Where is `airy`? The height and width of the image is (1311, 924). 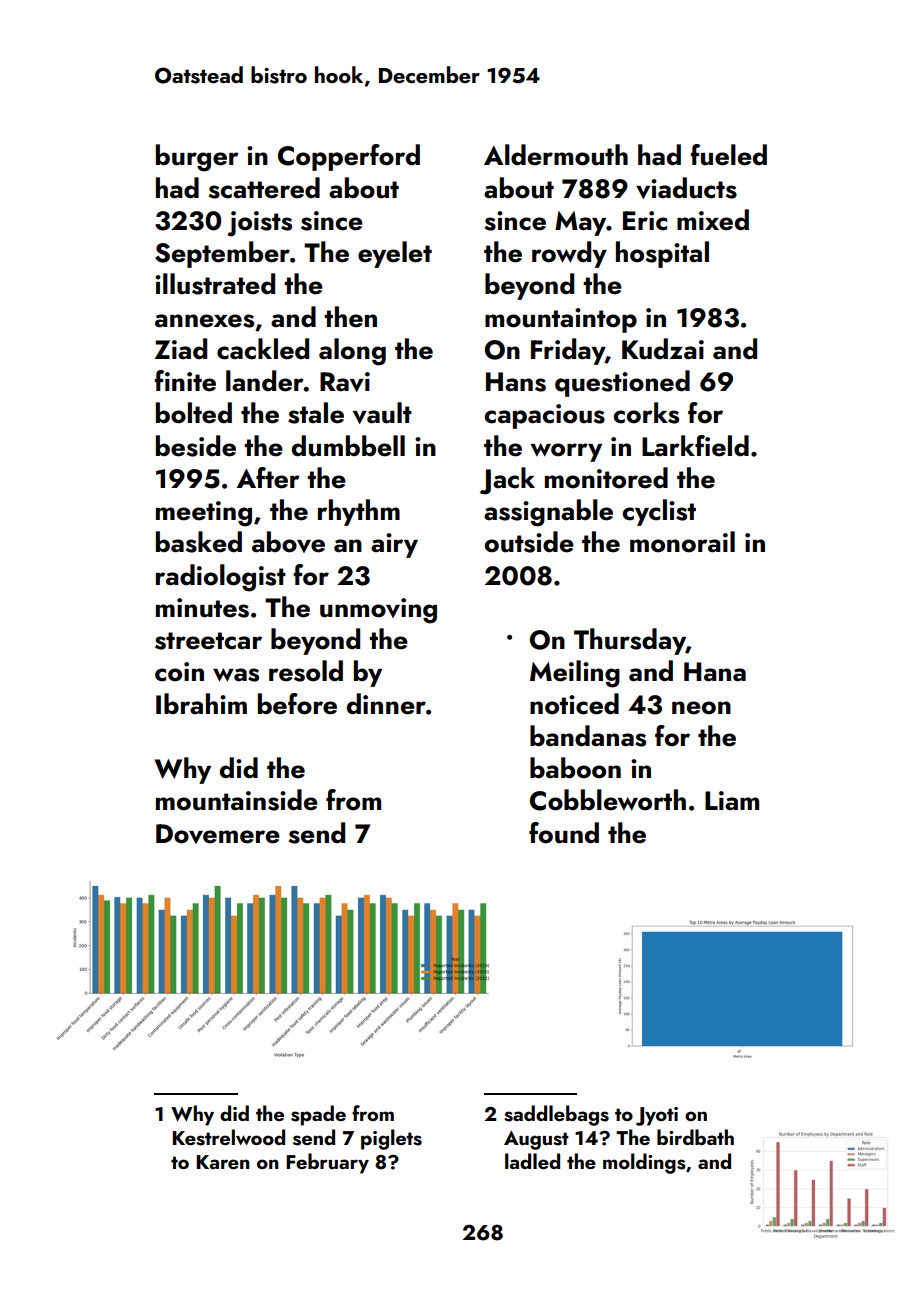 airy is located at coordinates (394, 545).
